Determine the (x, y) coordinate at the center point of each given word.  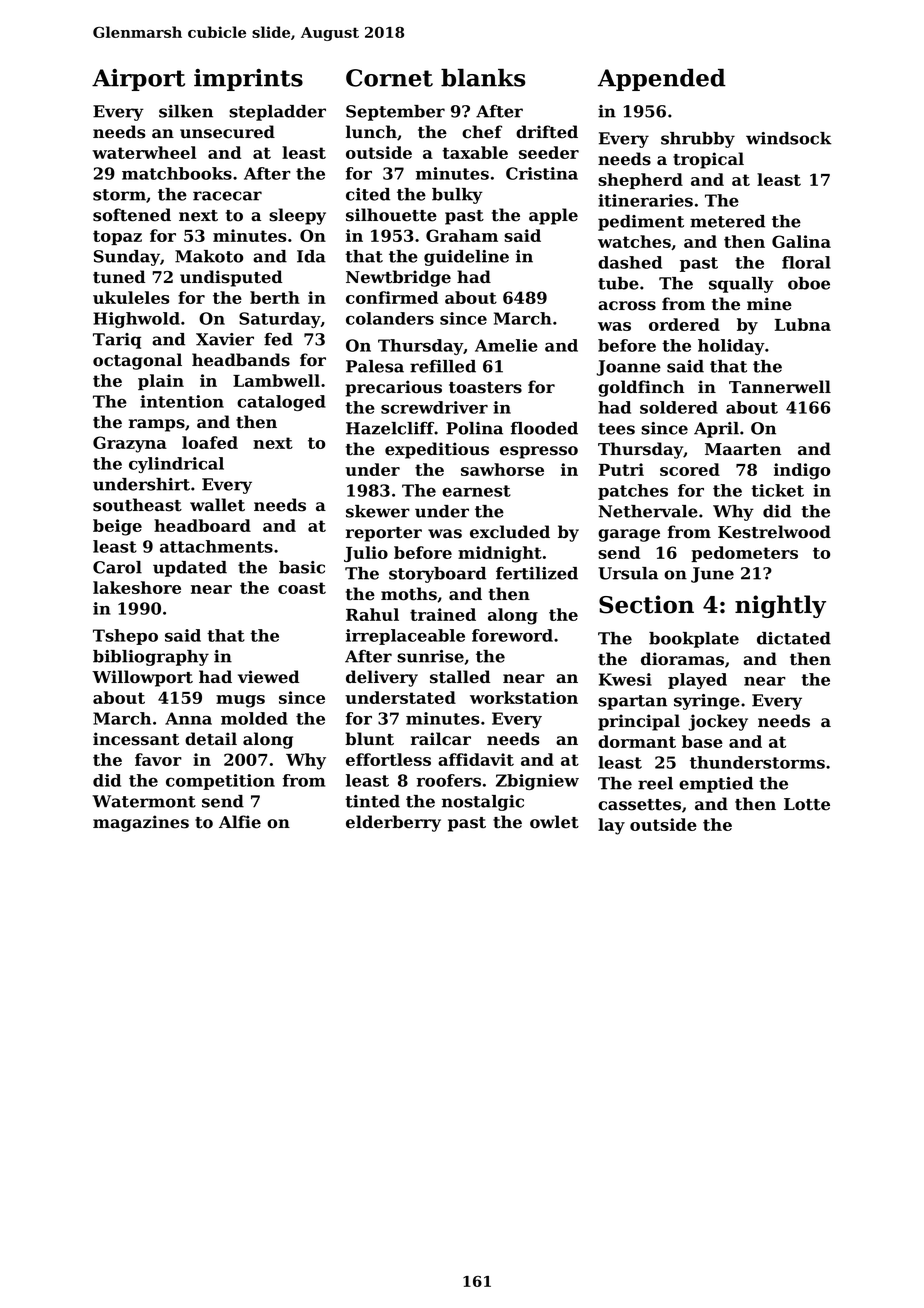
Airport (138, 80)
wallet (217, 505)
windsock (788, 138)
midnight (500, 554)
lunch (371, 132)
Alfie (240, 822)
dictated (794, 638)
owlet (554, 822)
